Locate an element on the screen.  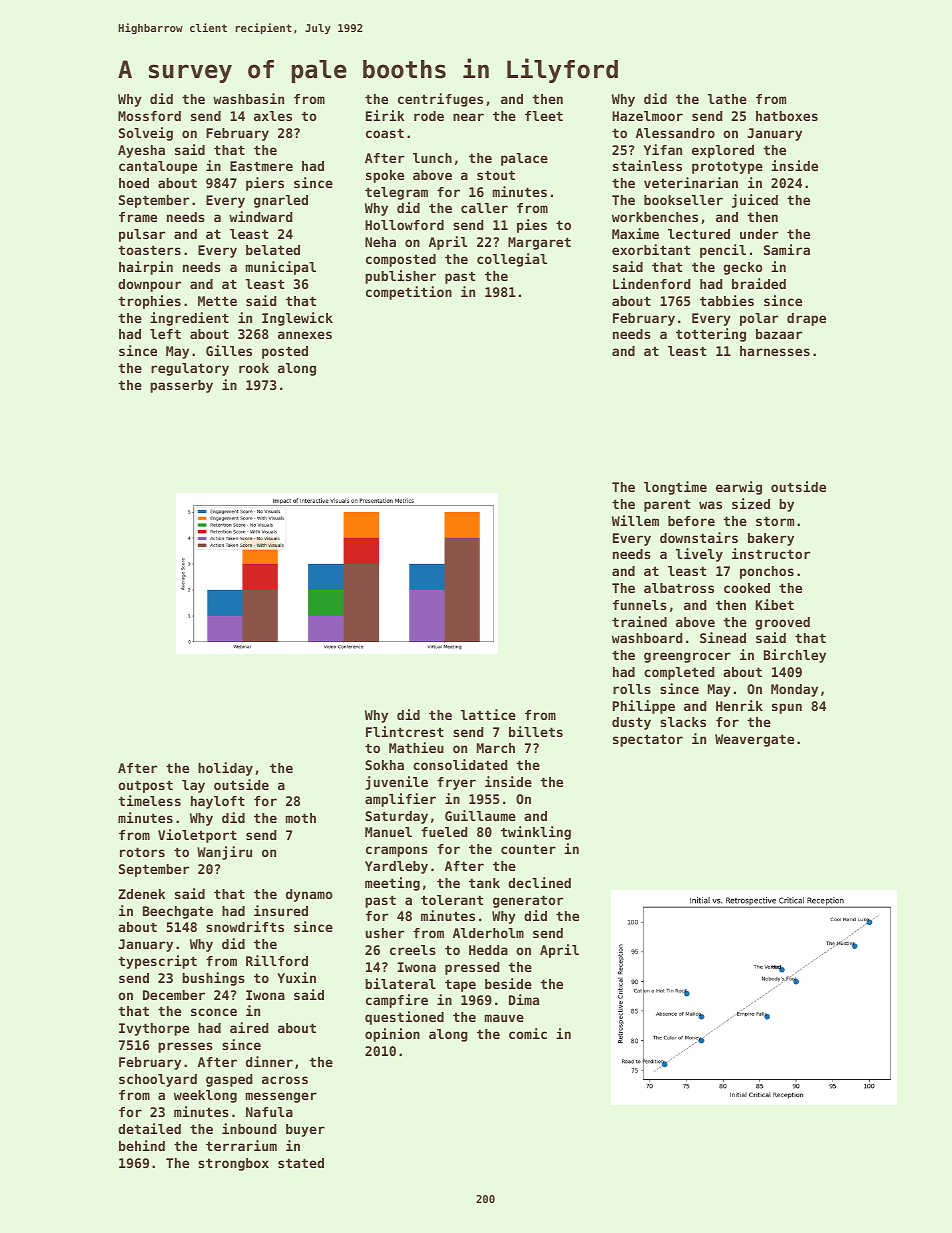
tottering is located at coordinates (711, 335).
